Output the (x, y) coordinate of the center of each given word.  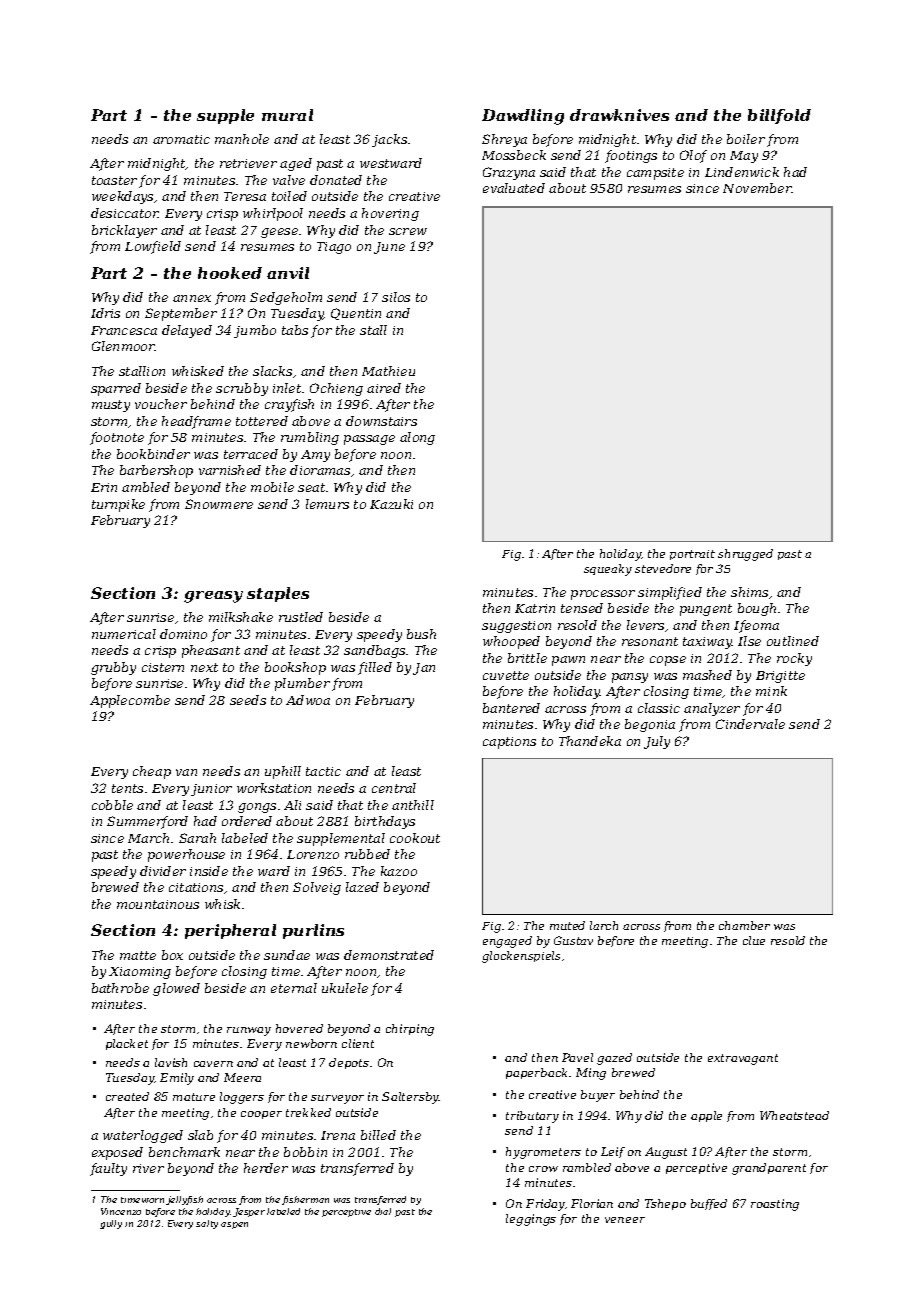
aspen (234, 1225)
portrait (692, 555)
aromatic (181, 139)
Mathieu (388, 371)
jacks (389, 140)
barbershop (156, 471)
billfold (779, 116)
